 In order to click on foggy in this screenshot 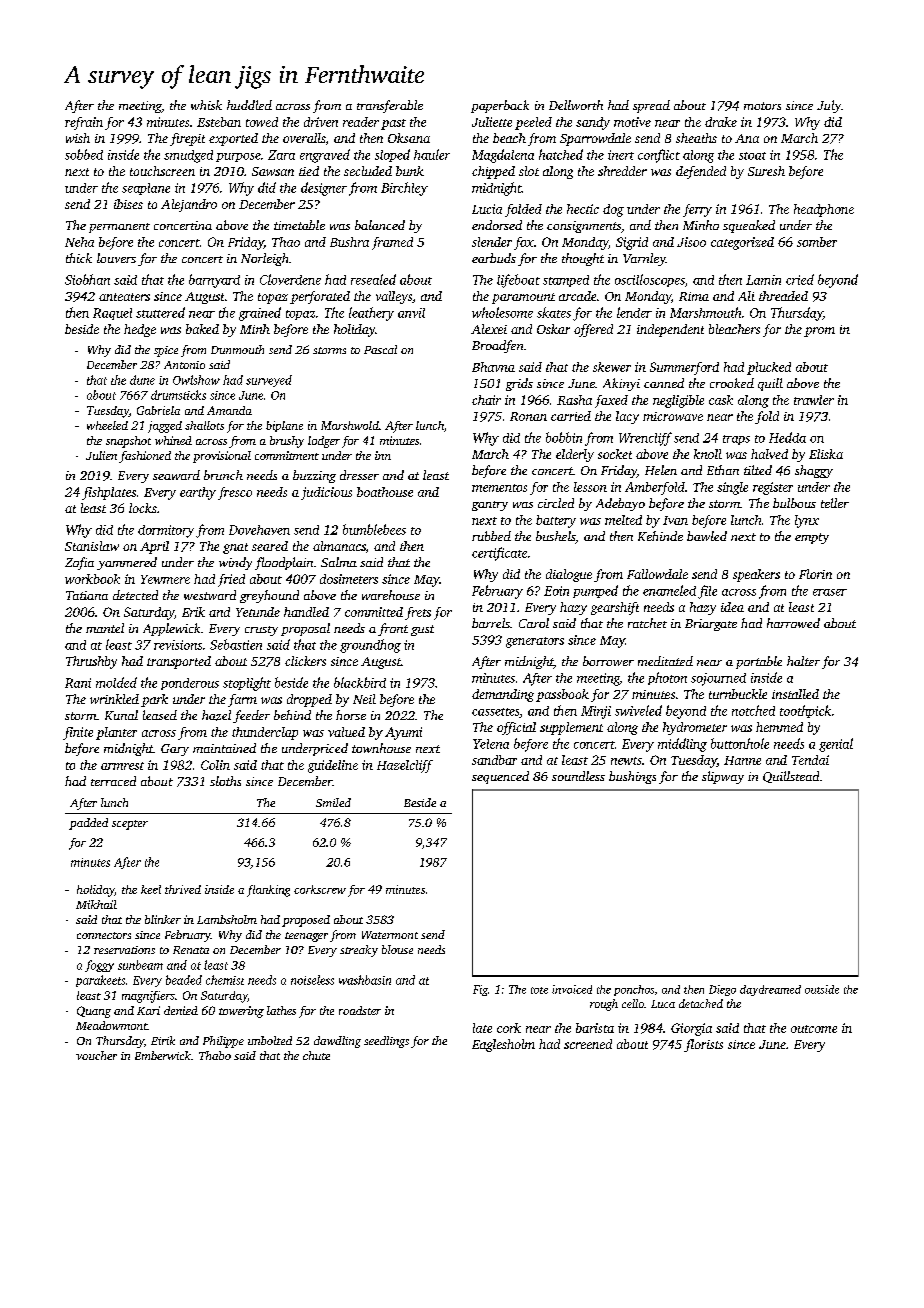, I will do `click(99, 966)`.
